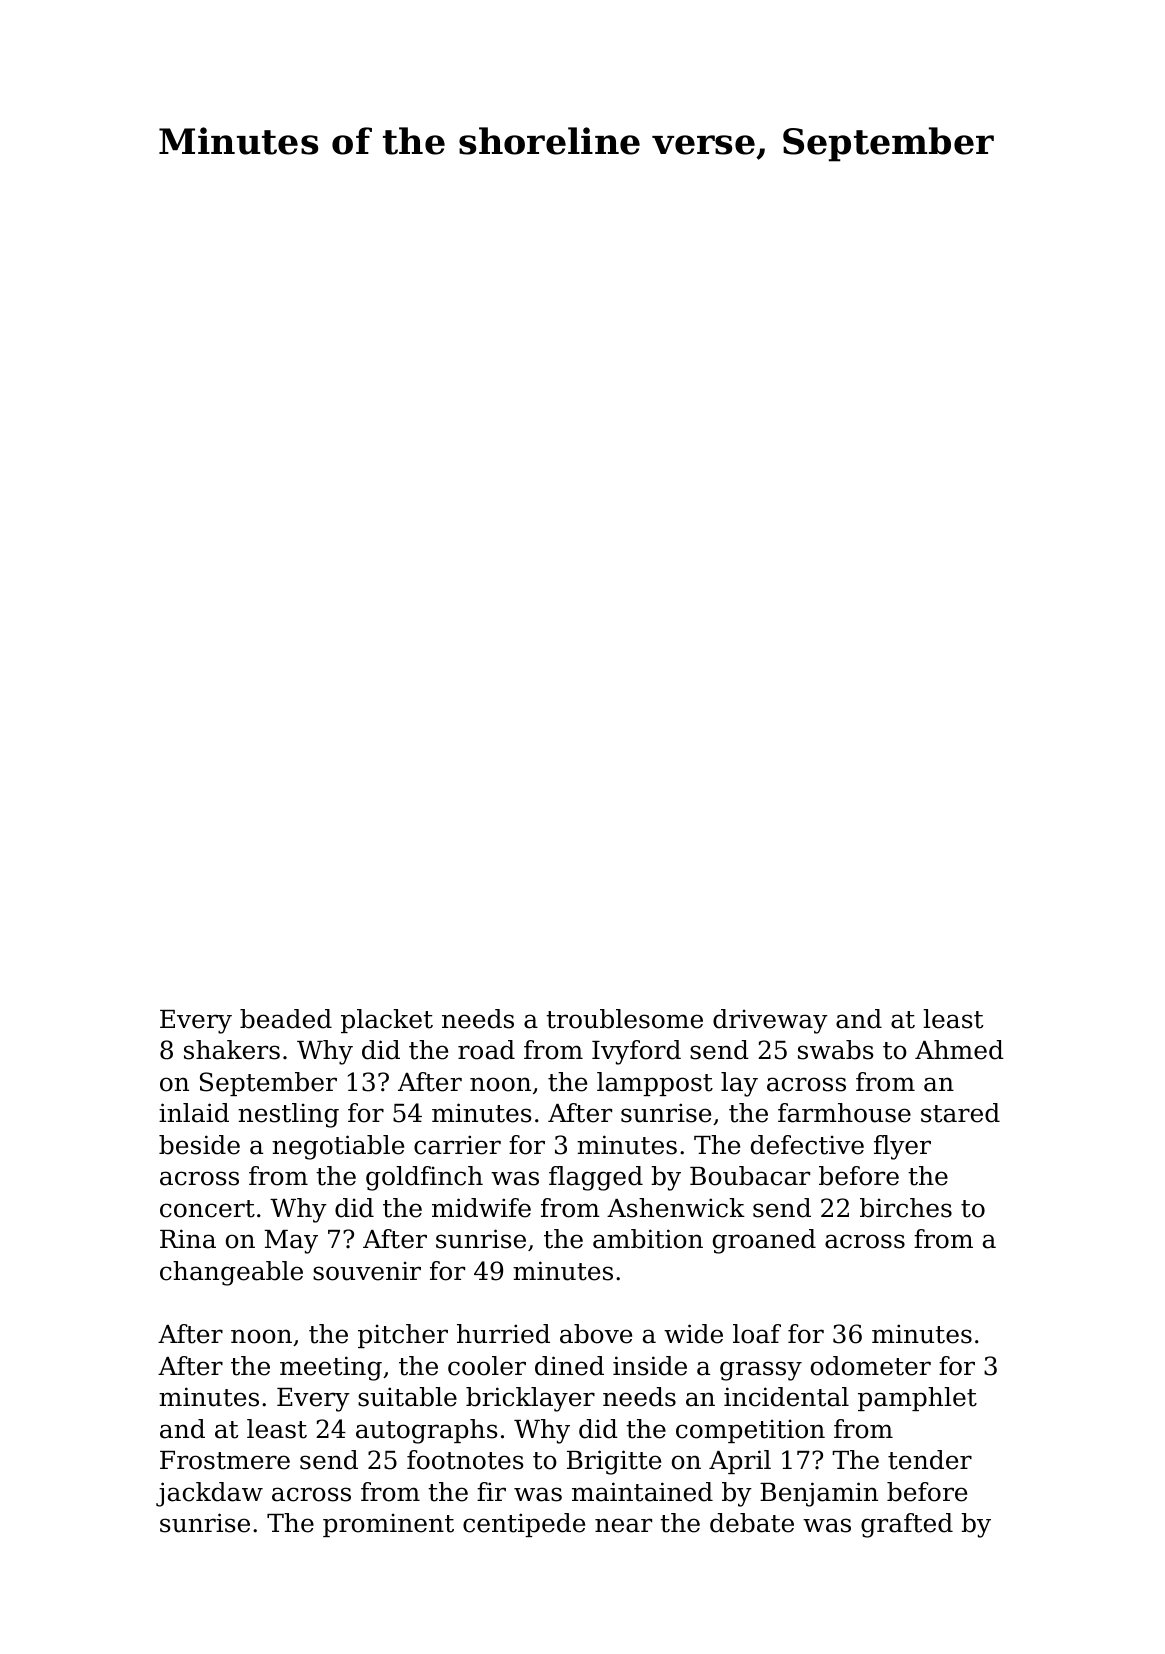 This page has height=1654, width=1165. I want to click on prominent, so click(388, 1525).
